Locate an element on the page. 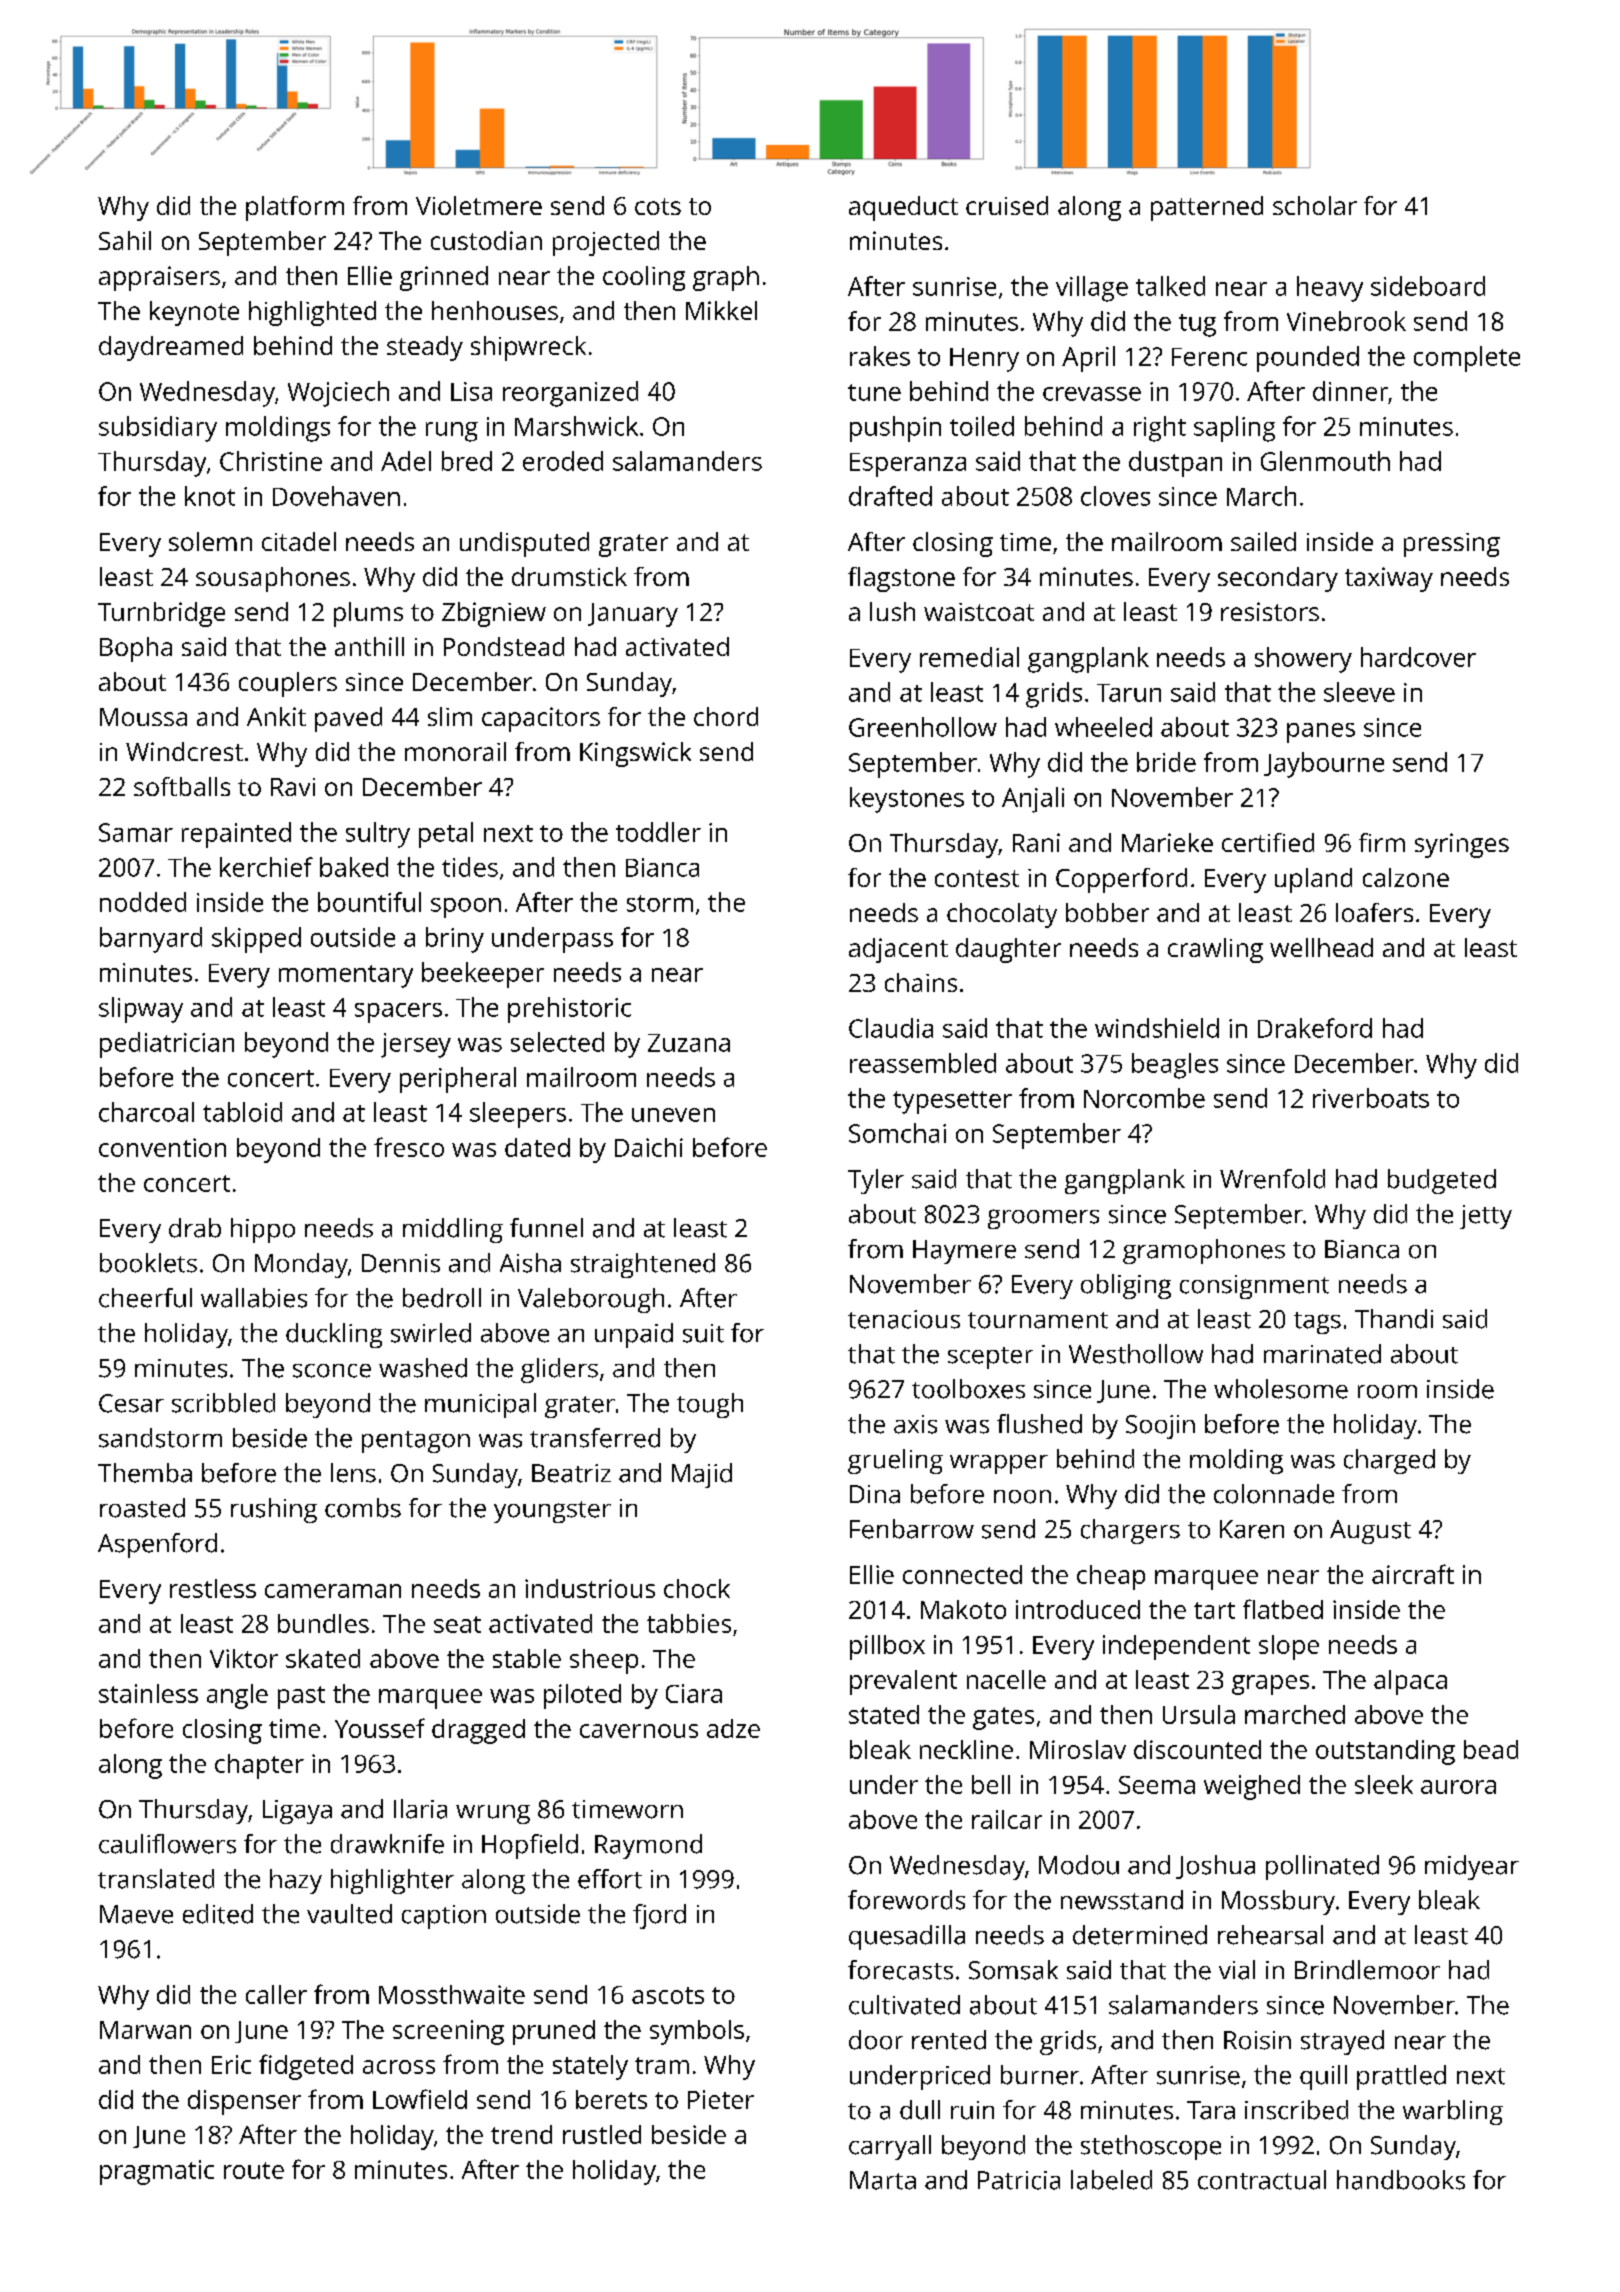 This page has height=2292, width=1620. Moussa is located at coordinates (143, 717).
